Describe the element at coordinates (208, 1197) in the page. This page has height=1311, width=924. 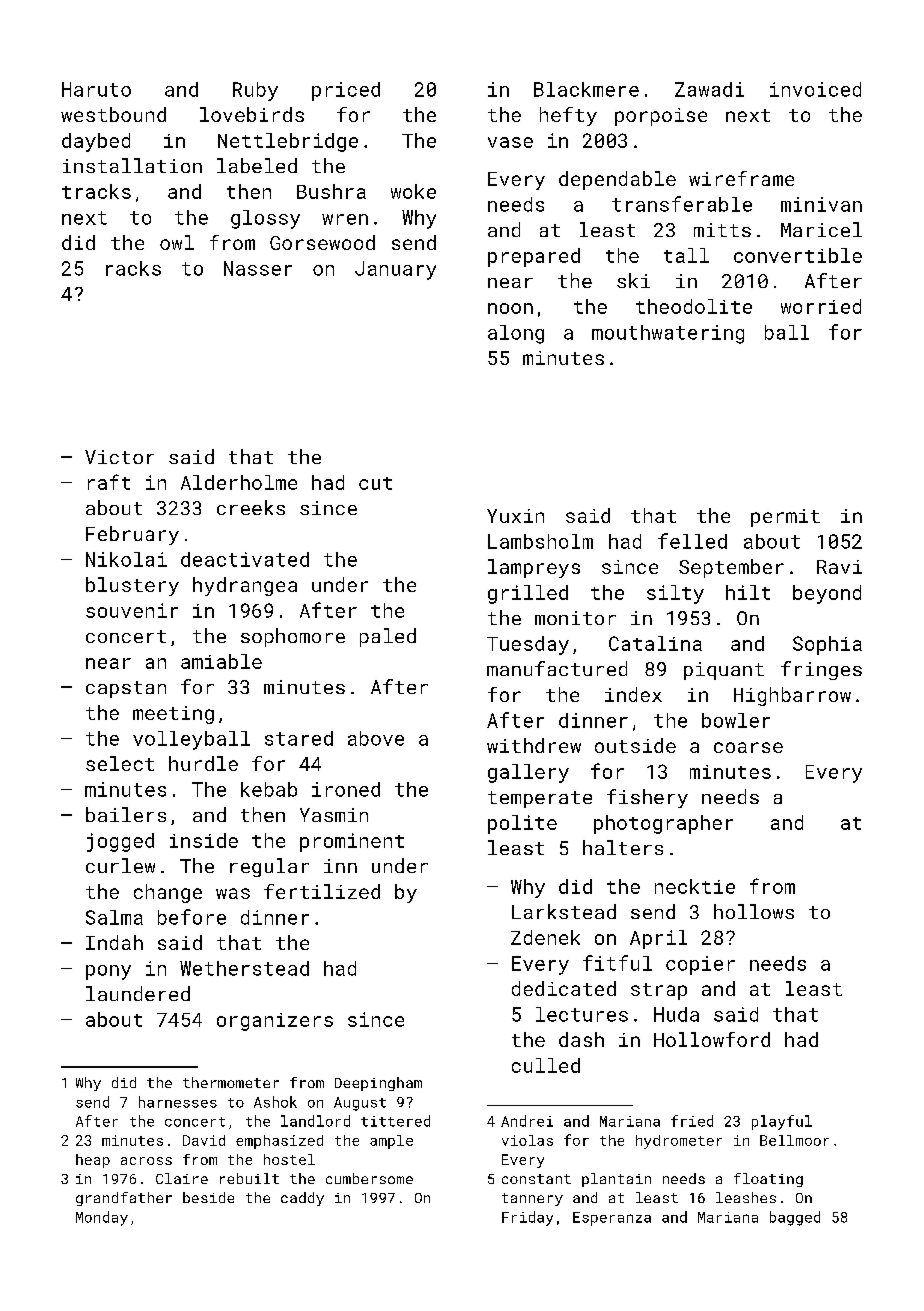
I see `beside` at that location.
